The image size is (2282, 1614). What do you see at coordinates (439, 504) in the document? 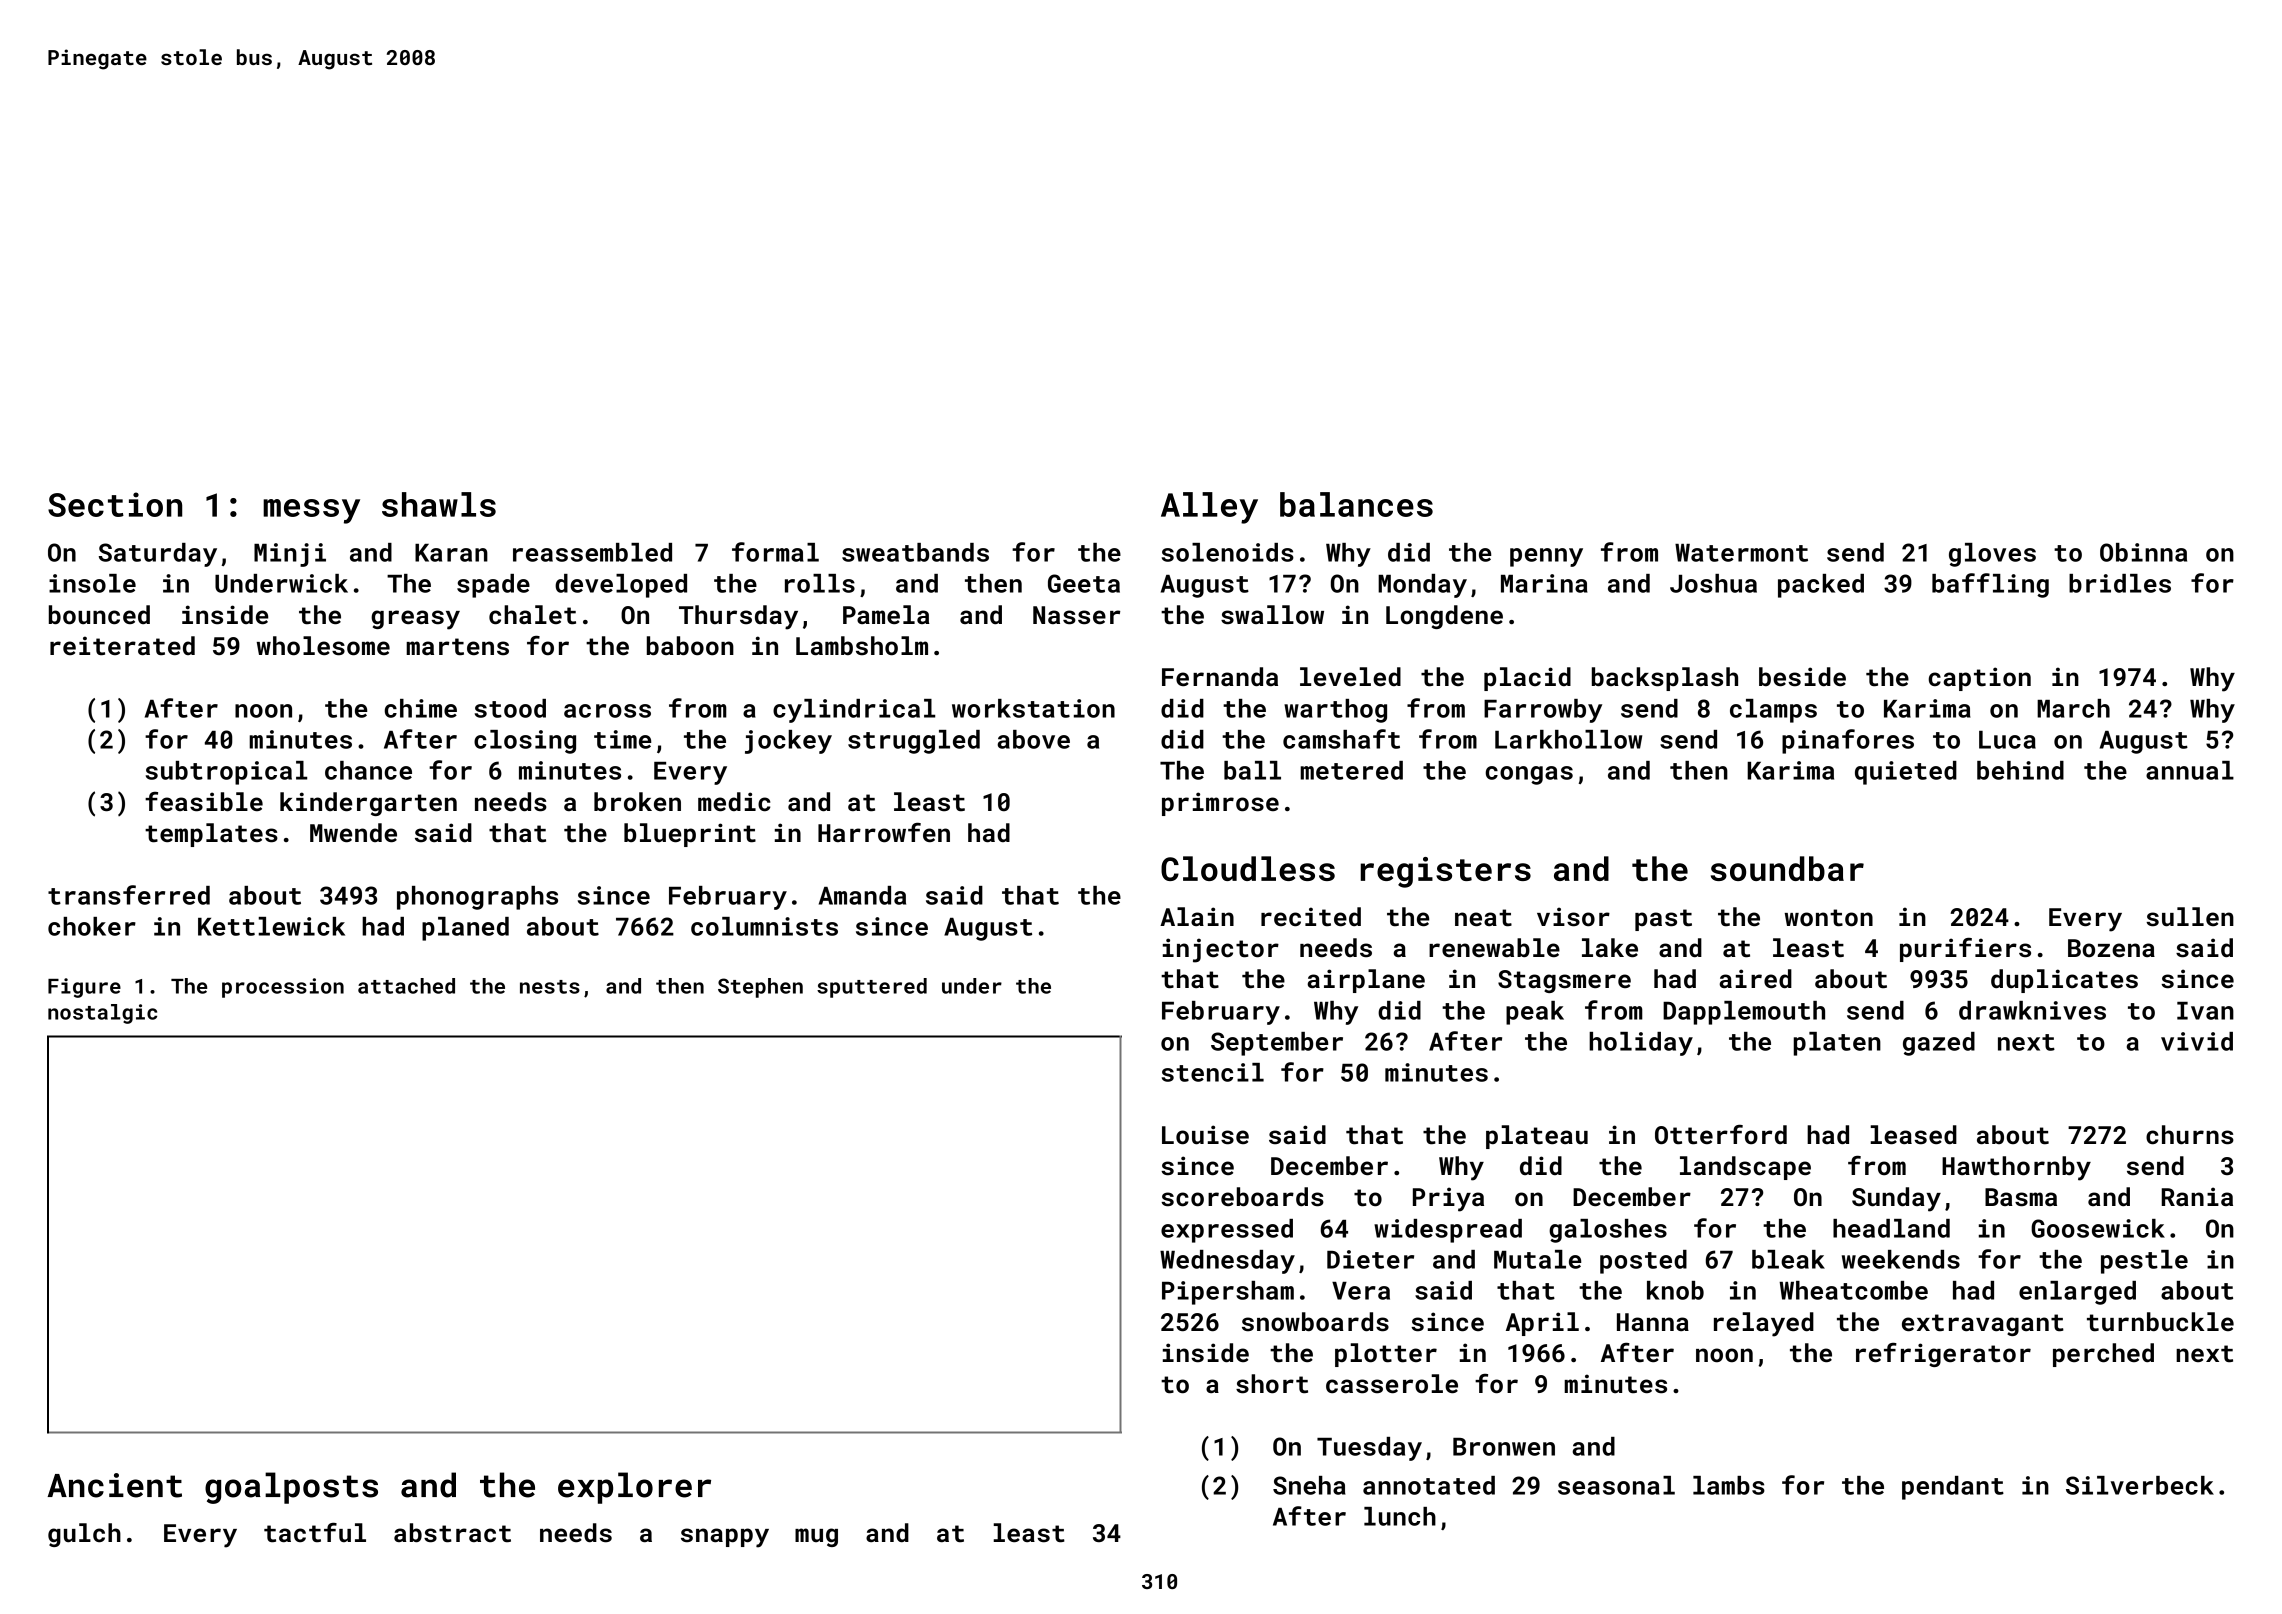
I see `shawls` at bounding box center [439, 504].
